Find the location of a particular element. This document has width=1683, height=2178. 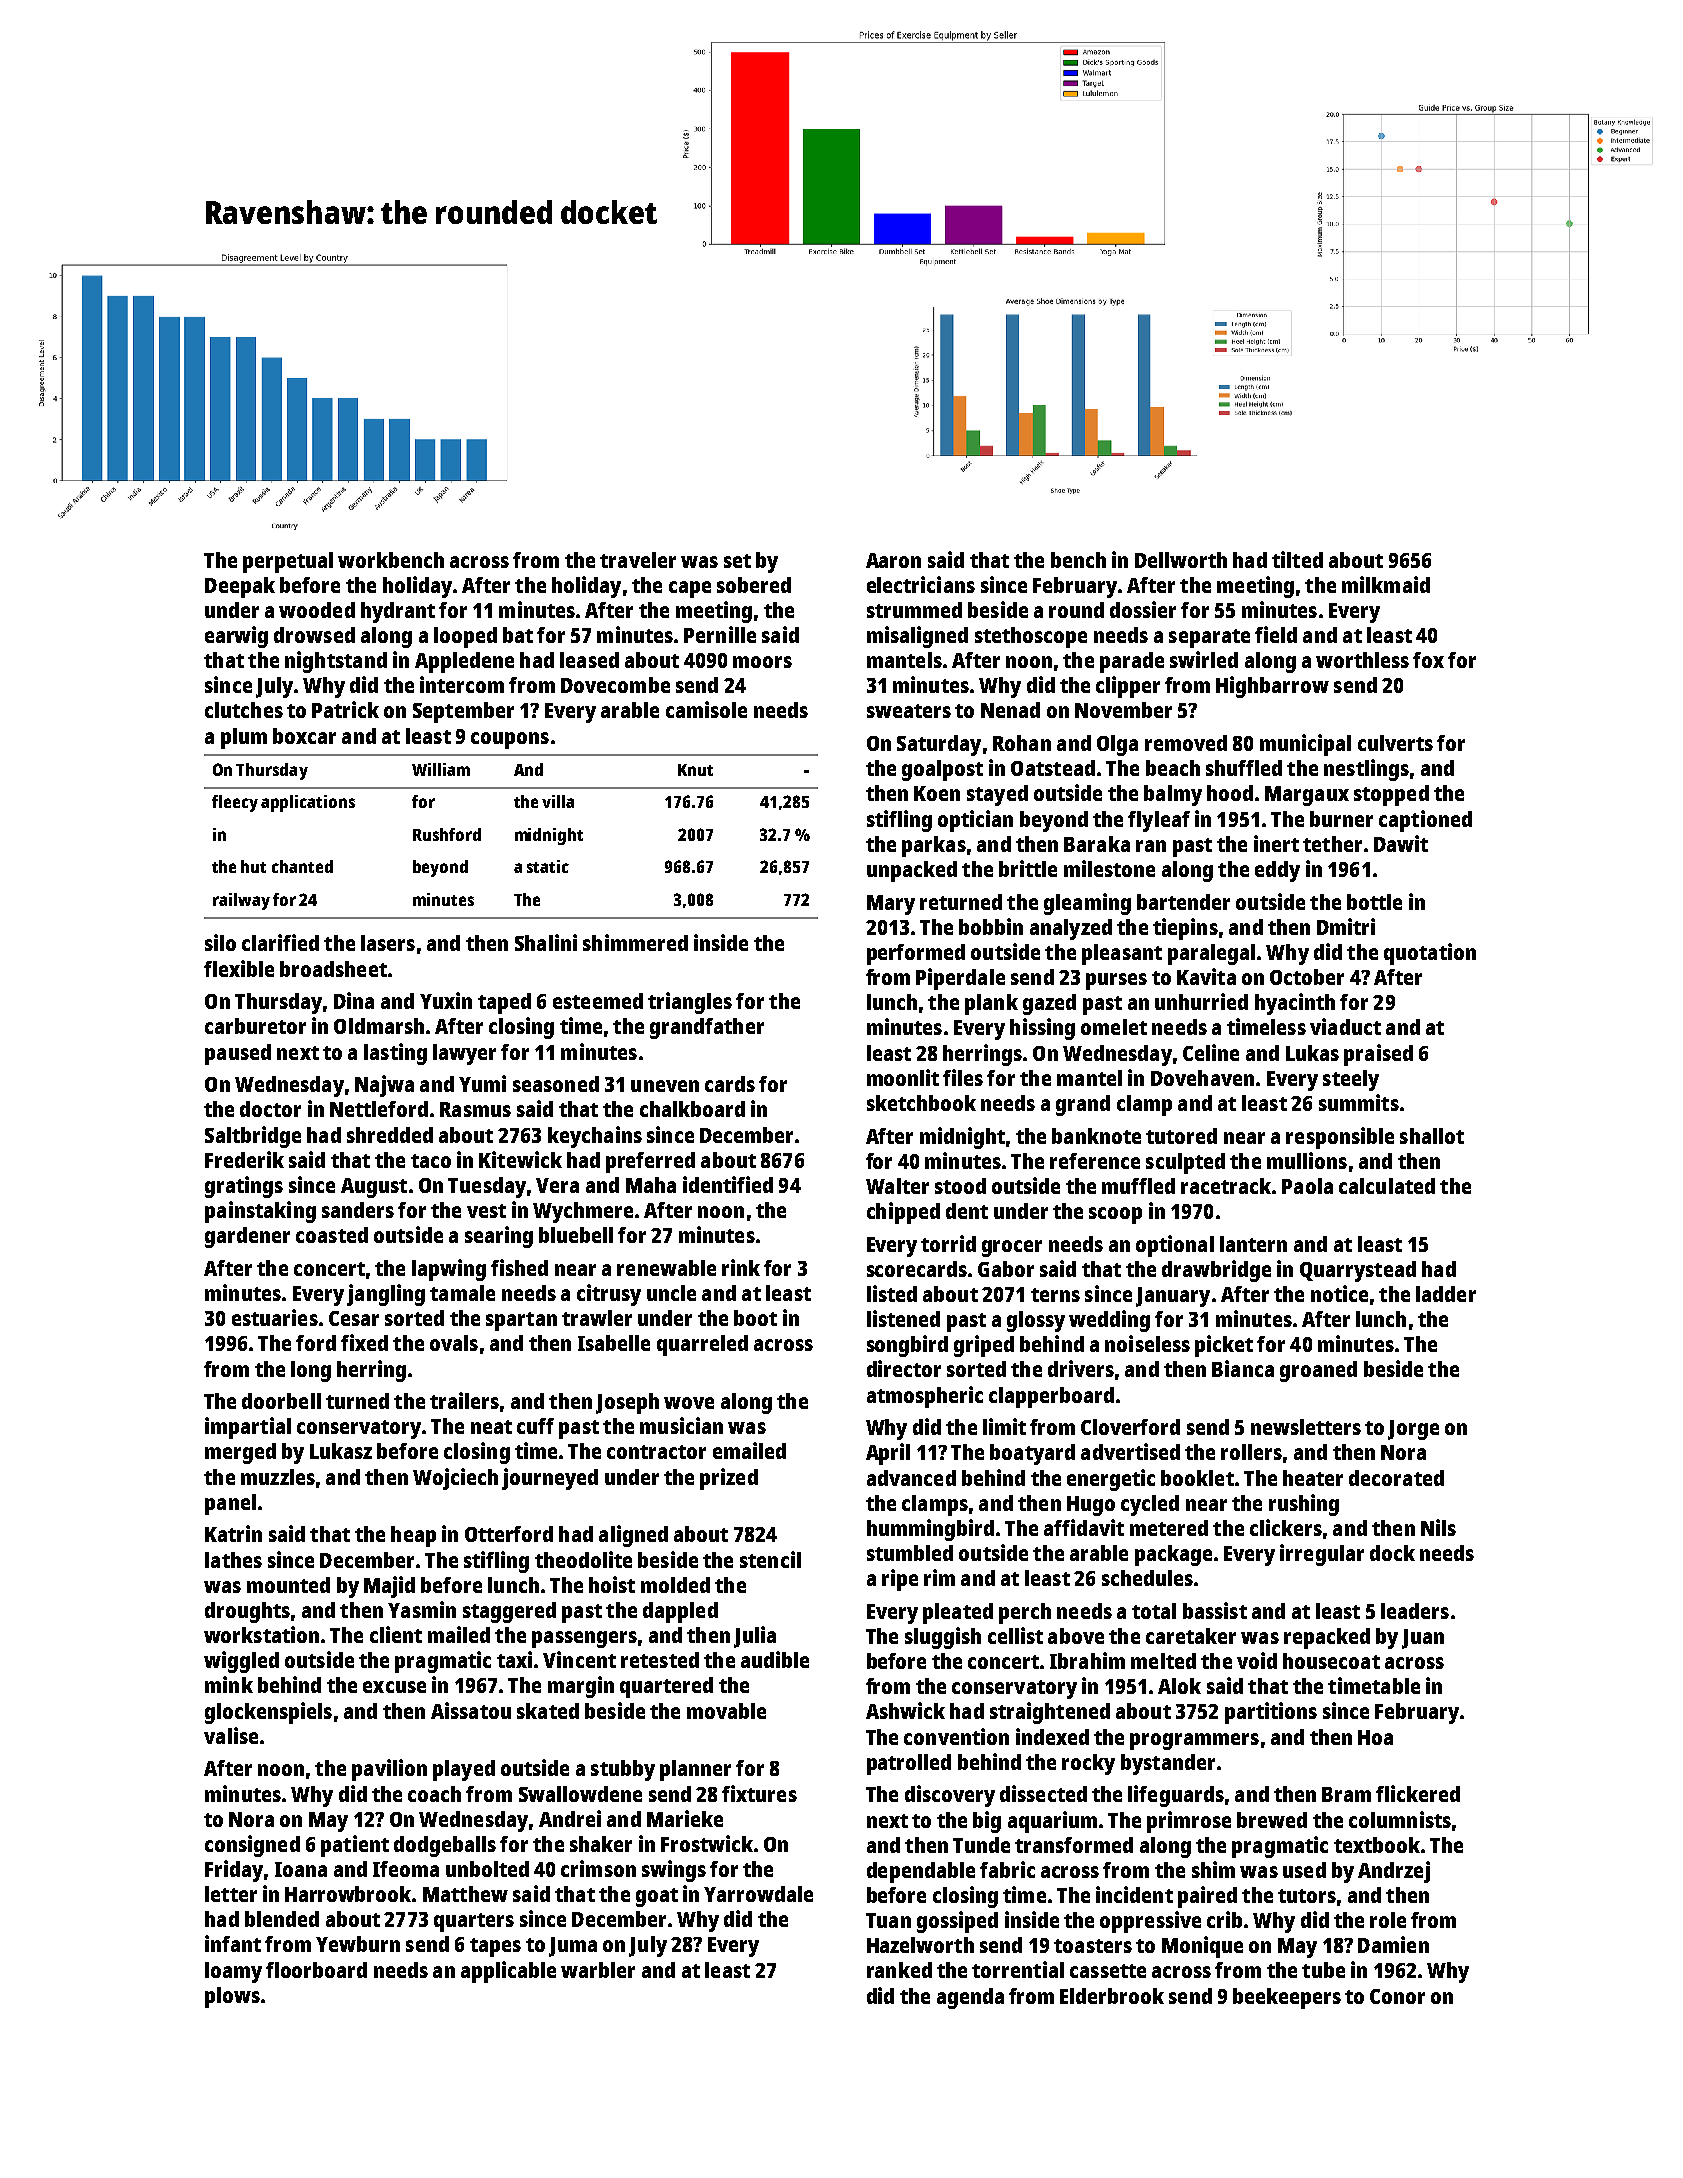

fabric is located at coordinates (1007, 1869).
